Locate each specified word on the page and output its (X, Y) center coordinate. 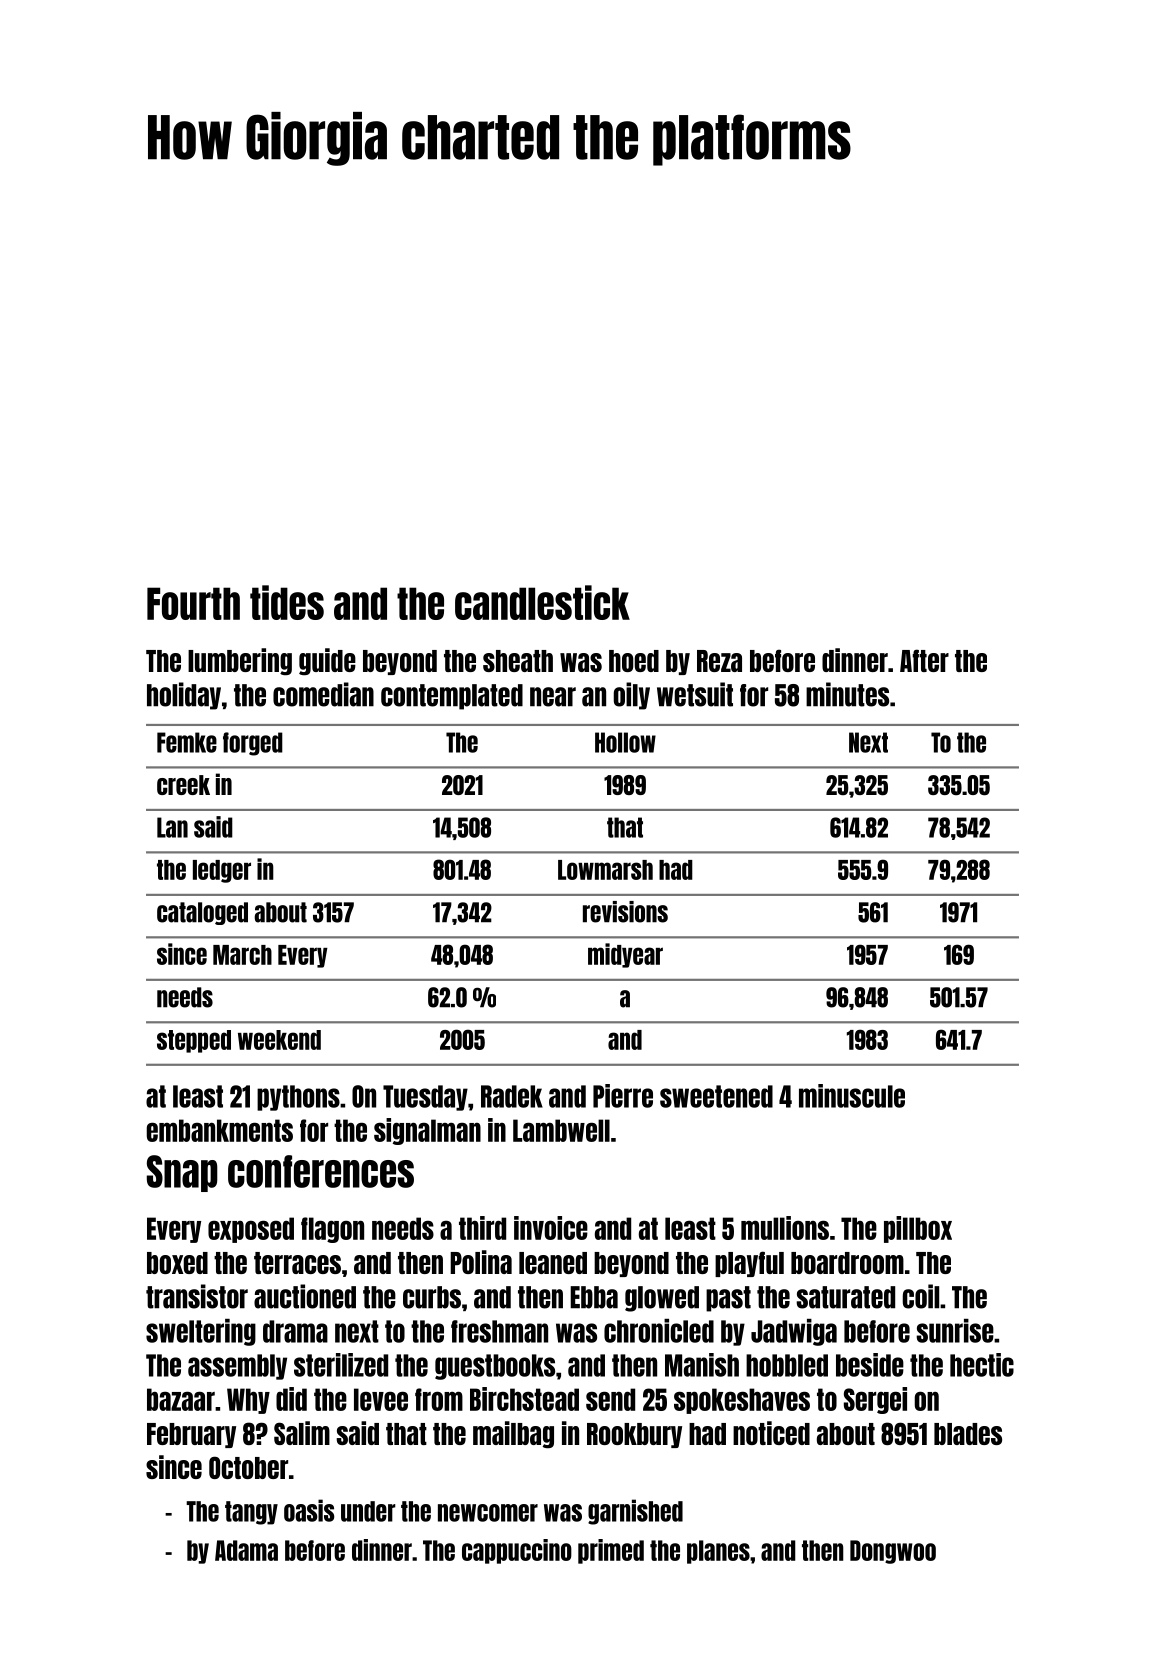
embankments (219, 1130)
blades (968, 1434)
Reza (719, 661)
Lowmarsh (605, 870)
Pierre (623, 1096)
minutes (847, 694)
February (191, 1435)
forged (253, 744)
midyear (625, 955)
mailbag (513, 1435)
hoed (634, 661)
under (368, 1511)
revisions (625, 912)
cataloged (202, 913)
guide (327, 662)
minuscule (852, 1096)
